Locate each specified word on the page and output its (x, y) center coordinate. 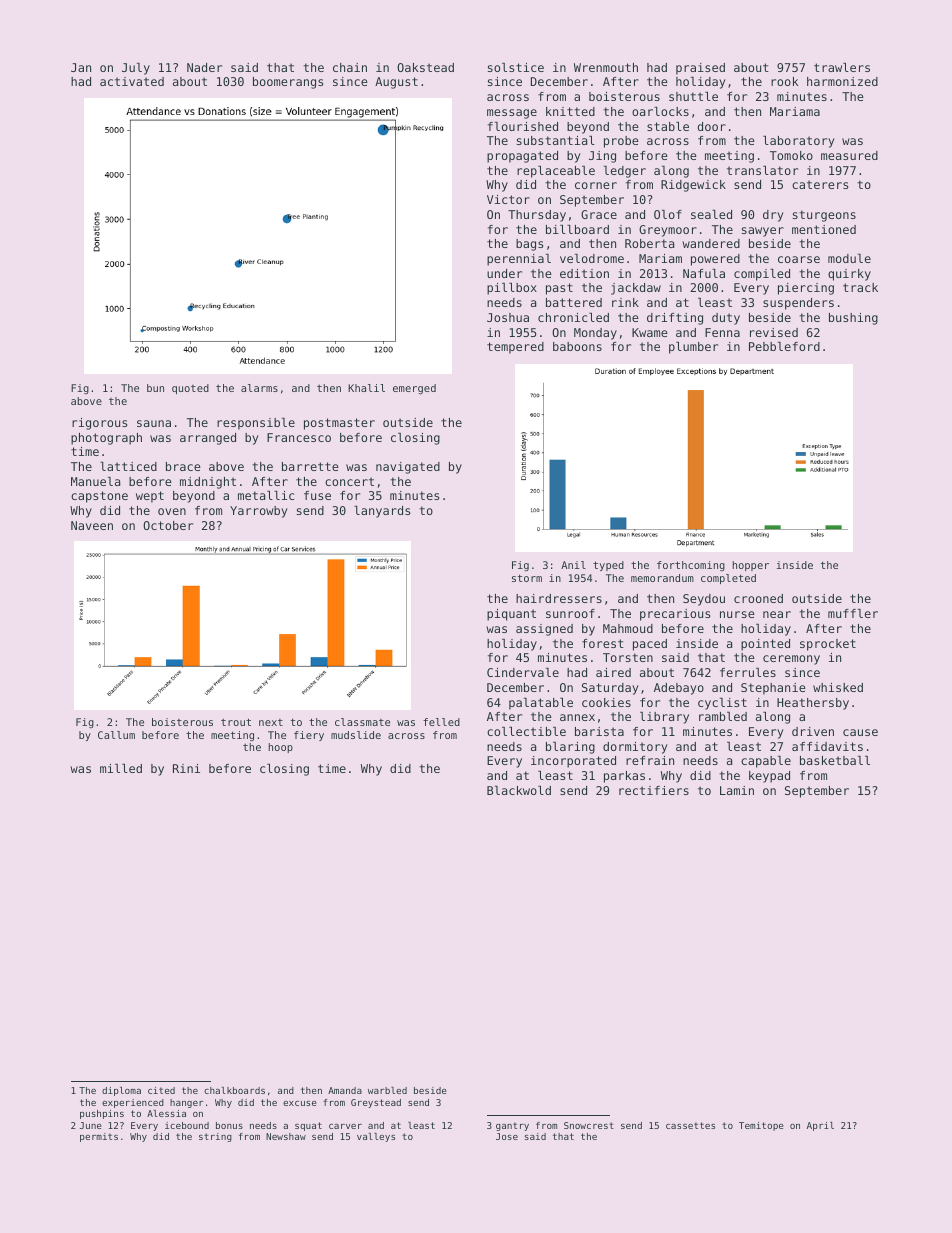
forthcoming (691, 566)
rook (784, 81)
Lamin (737, 790)
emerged (414, 389)
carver (345, 1126)
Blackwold (519, 790)
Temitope (761, 1126)
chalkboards (234, 1090)
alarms (259, 388)
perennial (519, 260)
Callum (116, 735)
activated (132, 81)
